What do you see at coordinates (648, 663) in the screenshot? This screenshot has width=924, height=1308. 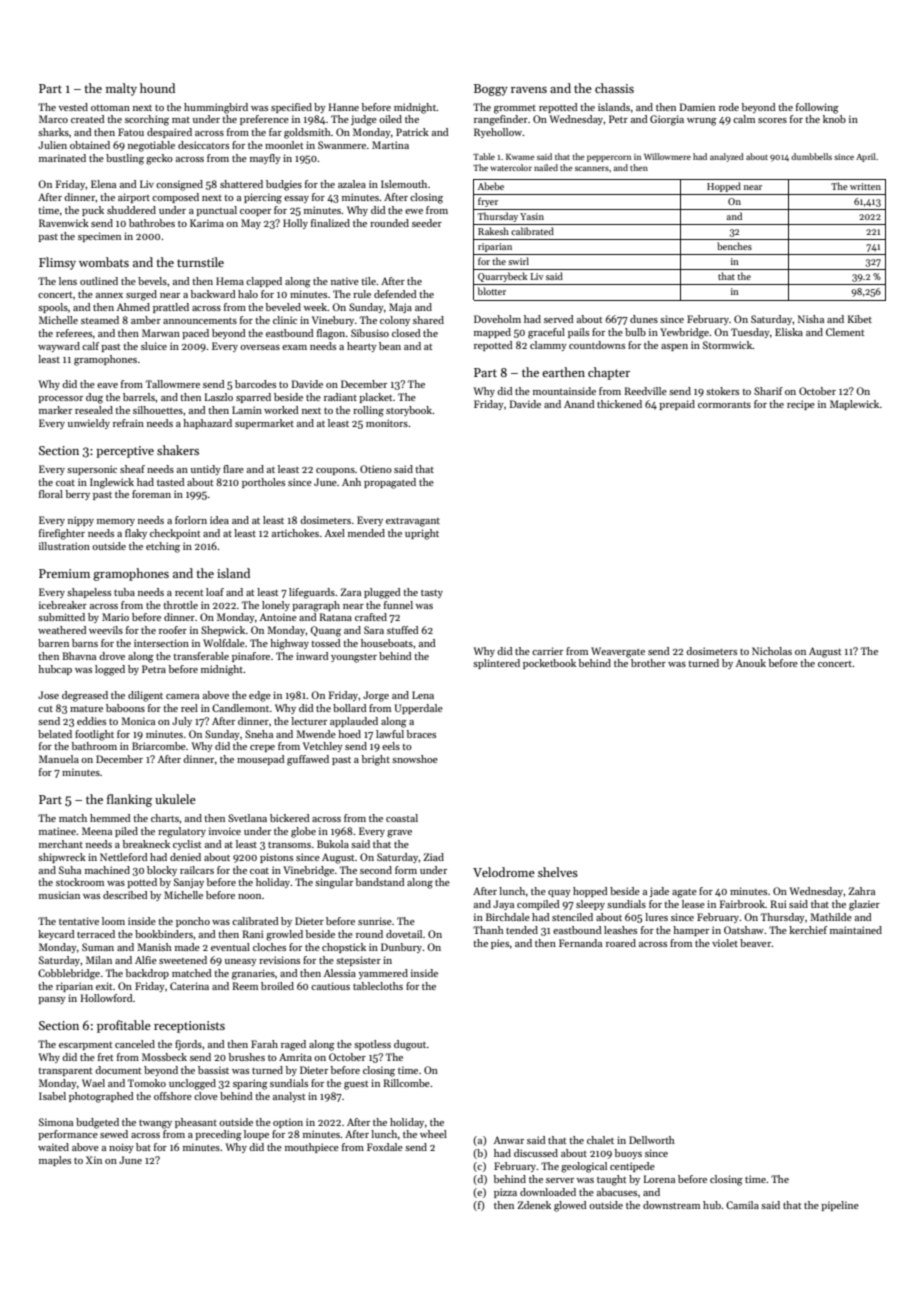 I see `brother` at bounding box center [648, 663].
